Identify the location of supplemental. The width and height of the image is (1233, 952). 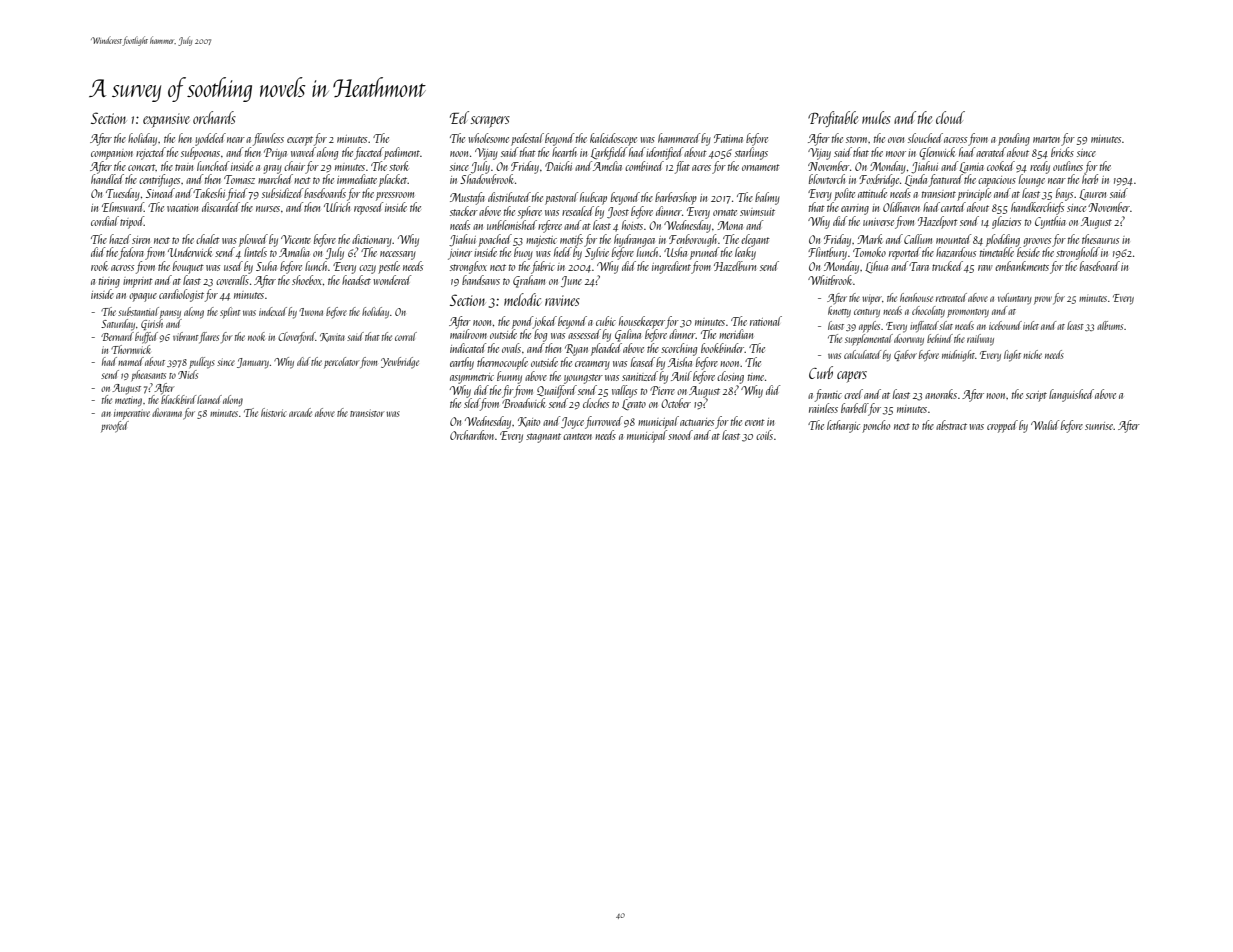
(869, 339).
